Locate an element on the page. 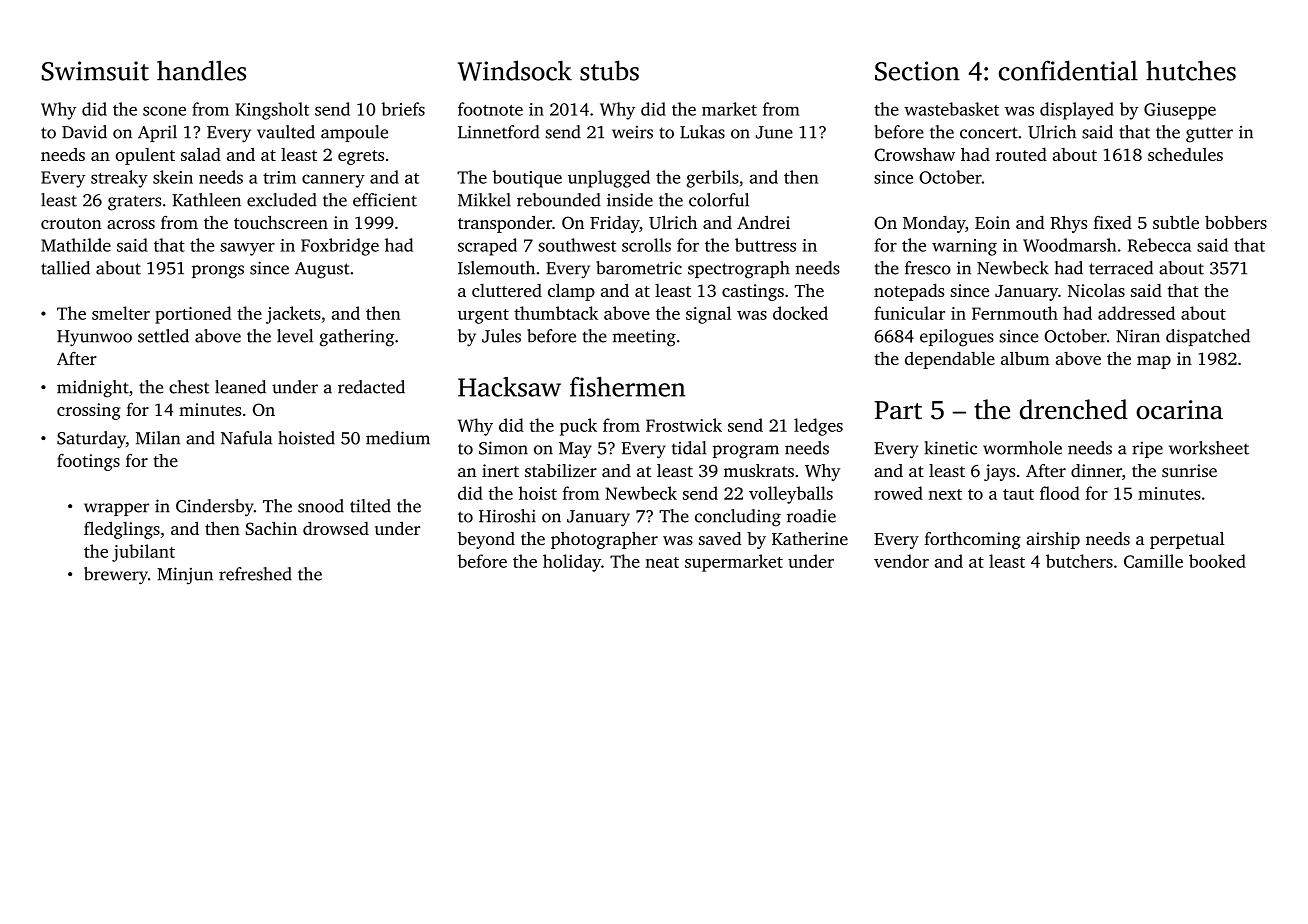 The width and height of the image is (1308, 924). castings is located at coordinates (753, 292).
